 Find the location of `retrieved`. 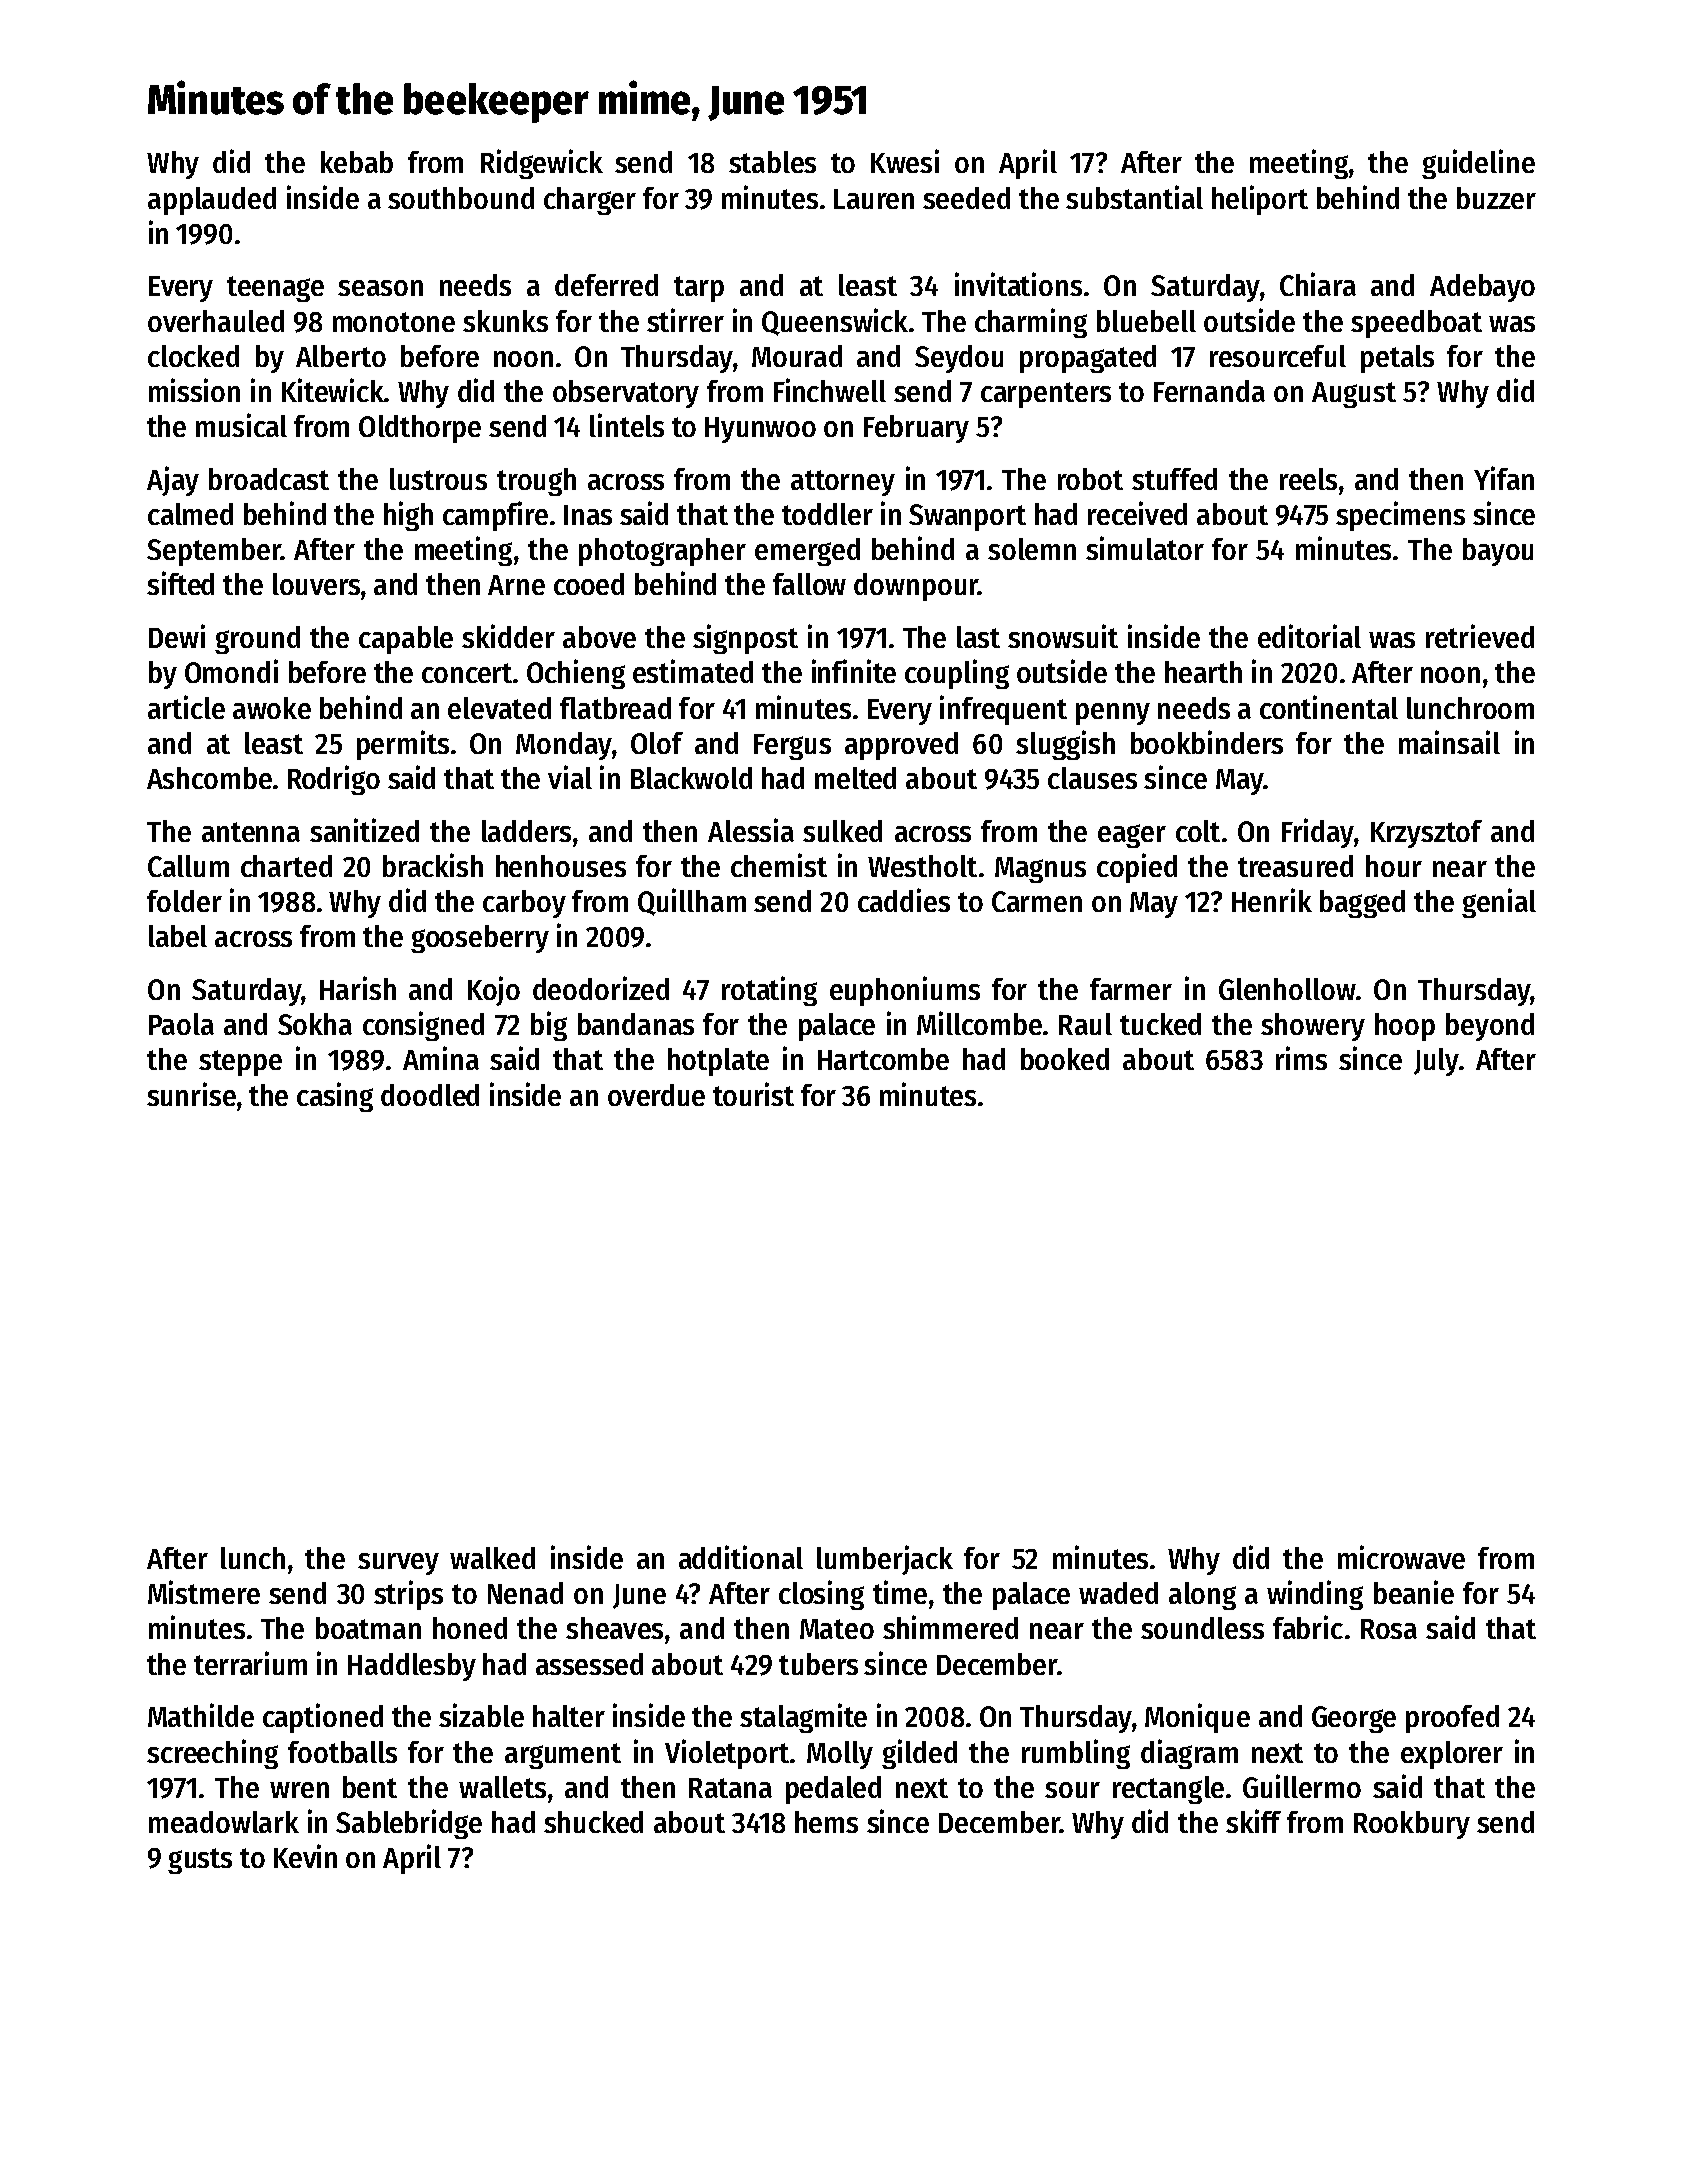

retrieved is located at coordinates (1480, 636).
